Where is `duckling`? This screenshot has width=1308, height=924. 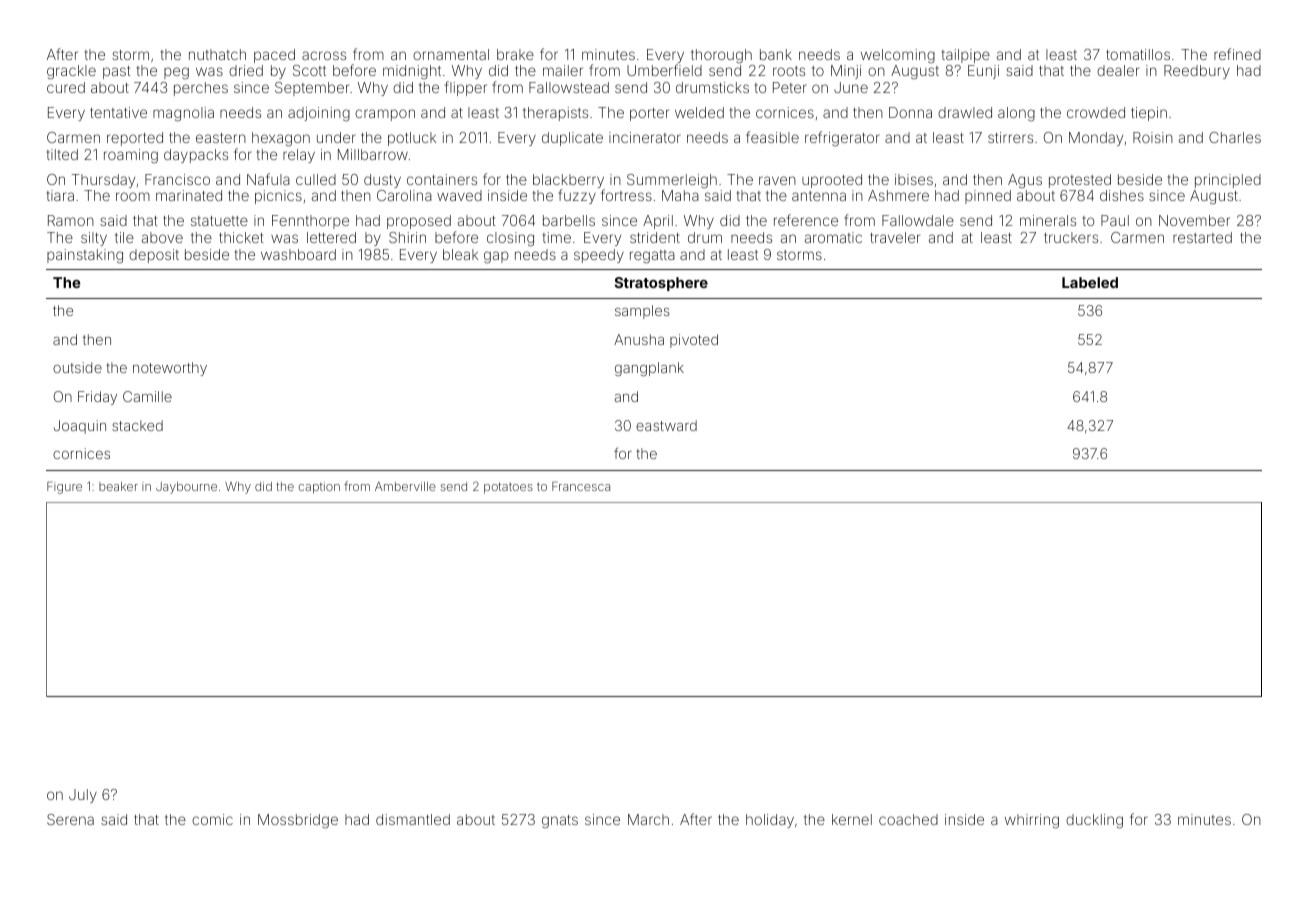 duckling is located at coordinates (1094, 821).
